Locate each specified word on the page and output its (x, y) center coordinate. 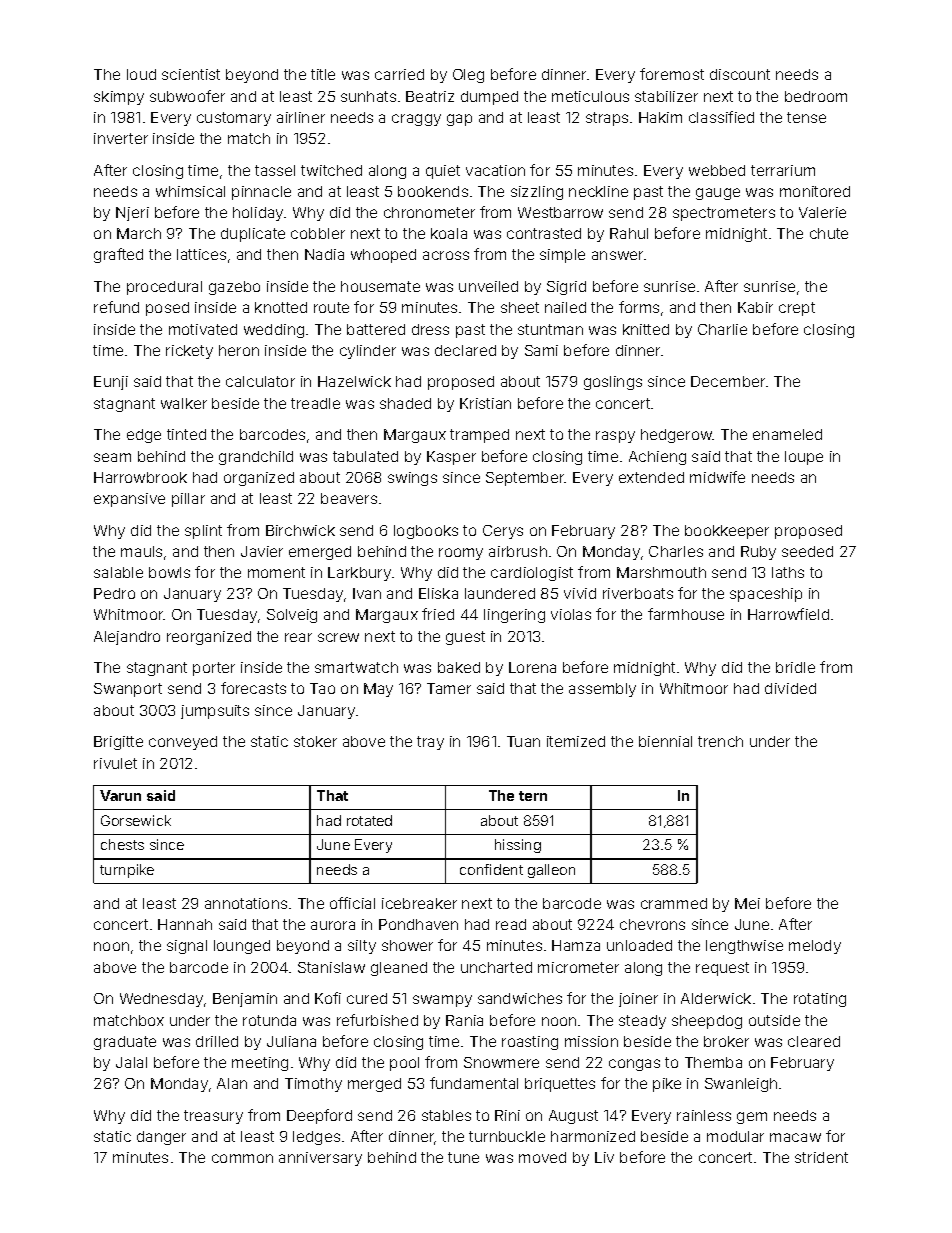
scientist (191, 74)
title (323, 74)
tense (806, 117)
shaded (405, 403)
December (728, 381)
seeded (807, 551)
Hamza (576, 945)
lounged (242, 947)
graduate (125, 1043)
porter (214, 669)
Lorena (532, 667)
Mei (747, 903)
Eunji (111, 383)
